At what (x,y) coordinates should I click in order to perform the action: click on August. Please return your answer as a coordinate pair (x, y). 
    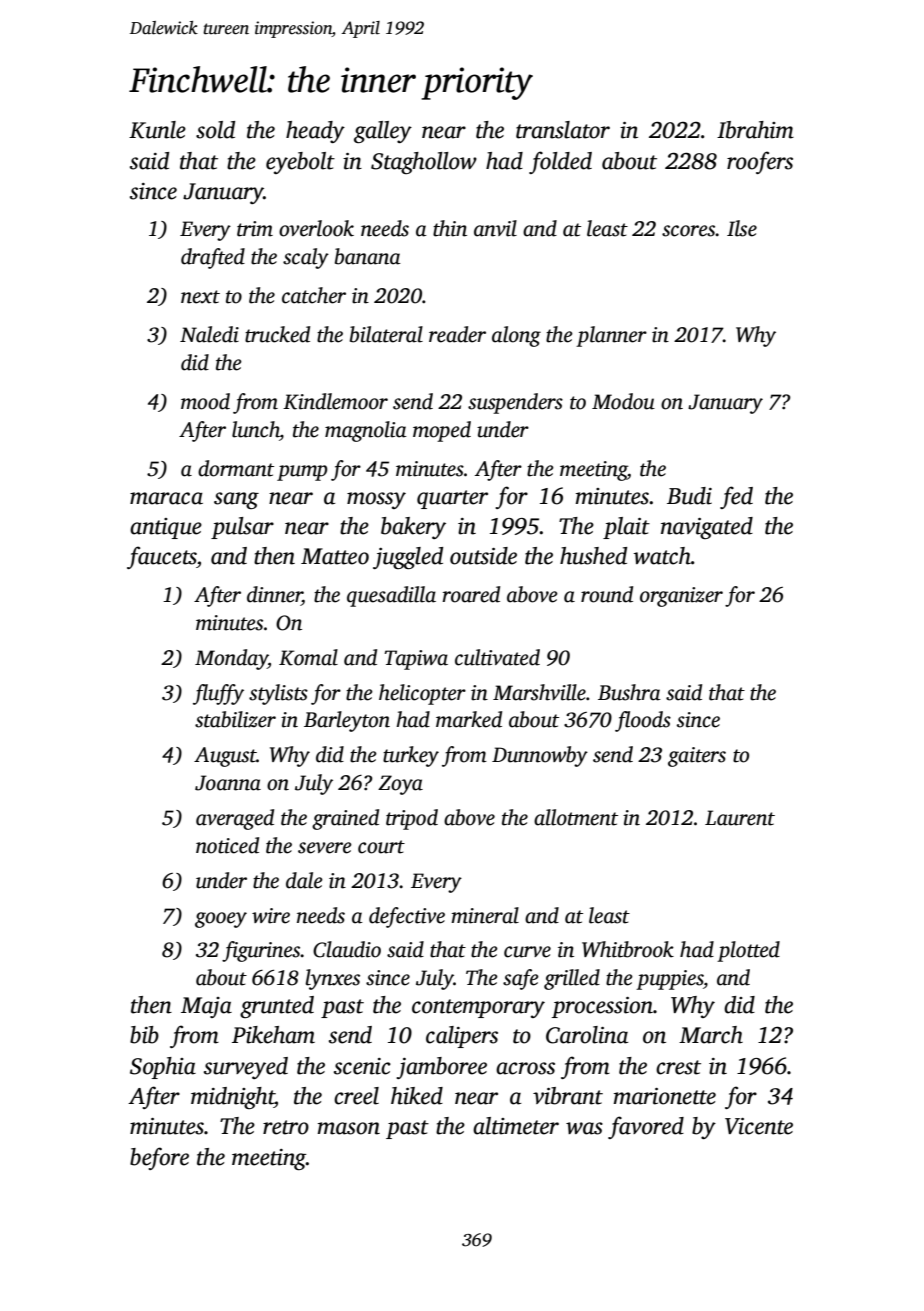
    Looking at the image, I should click on (225, 757).
